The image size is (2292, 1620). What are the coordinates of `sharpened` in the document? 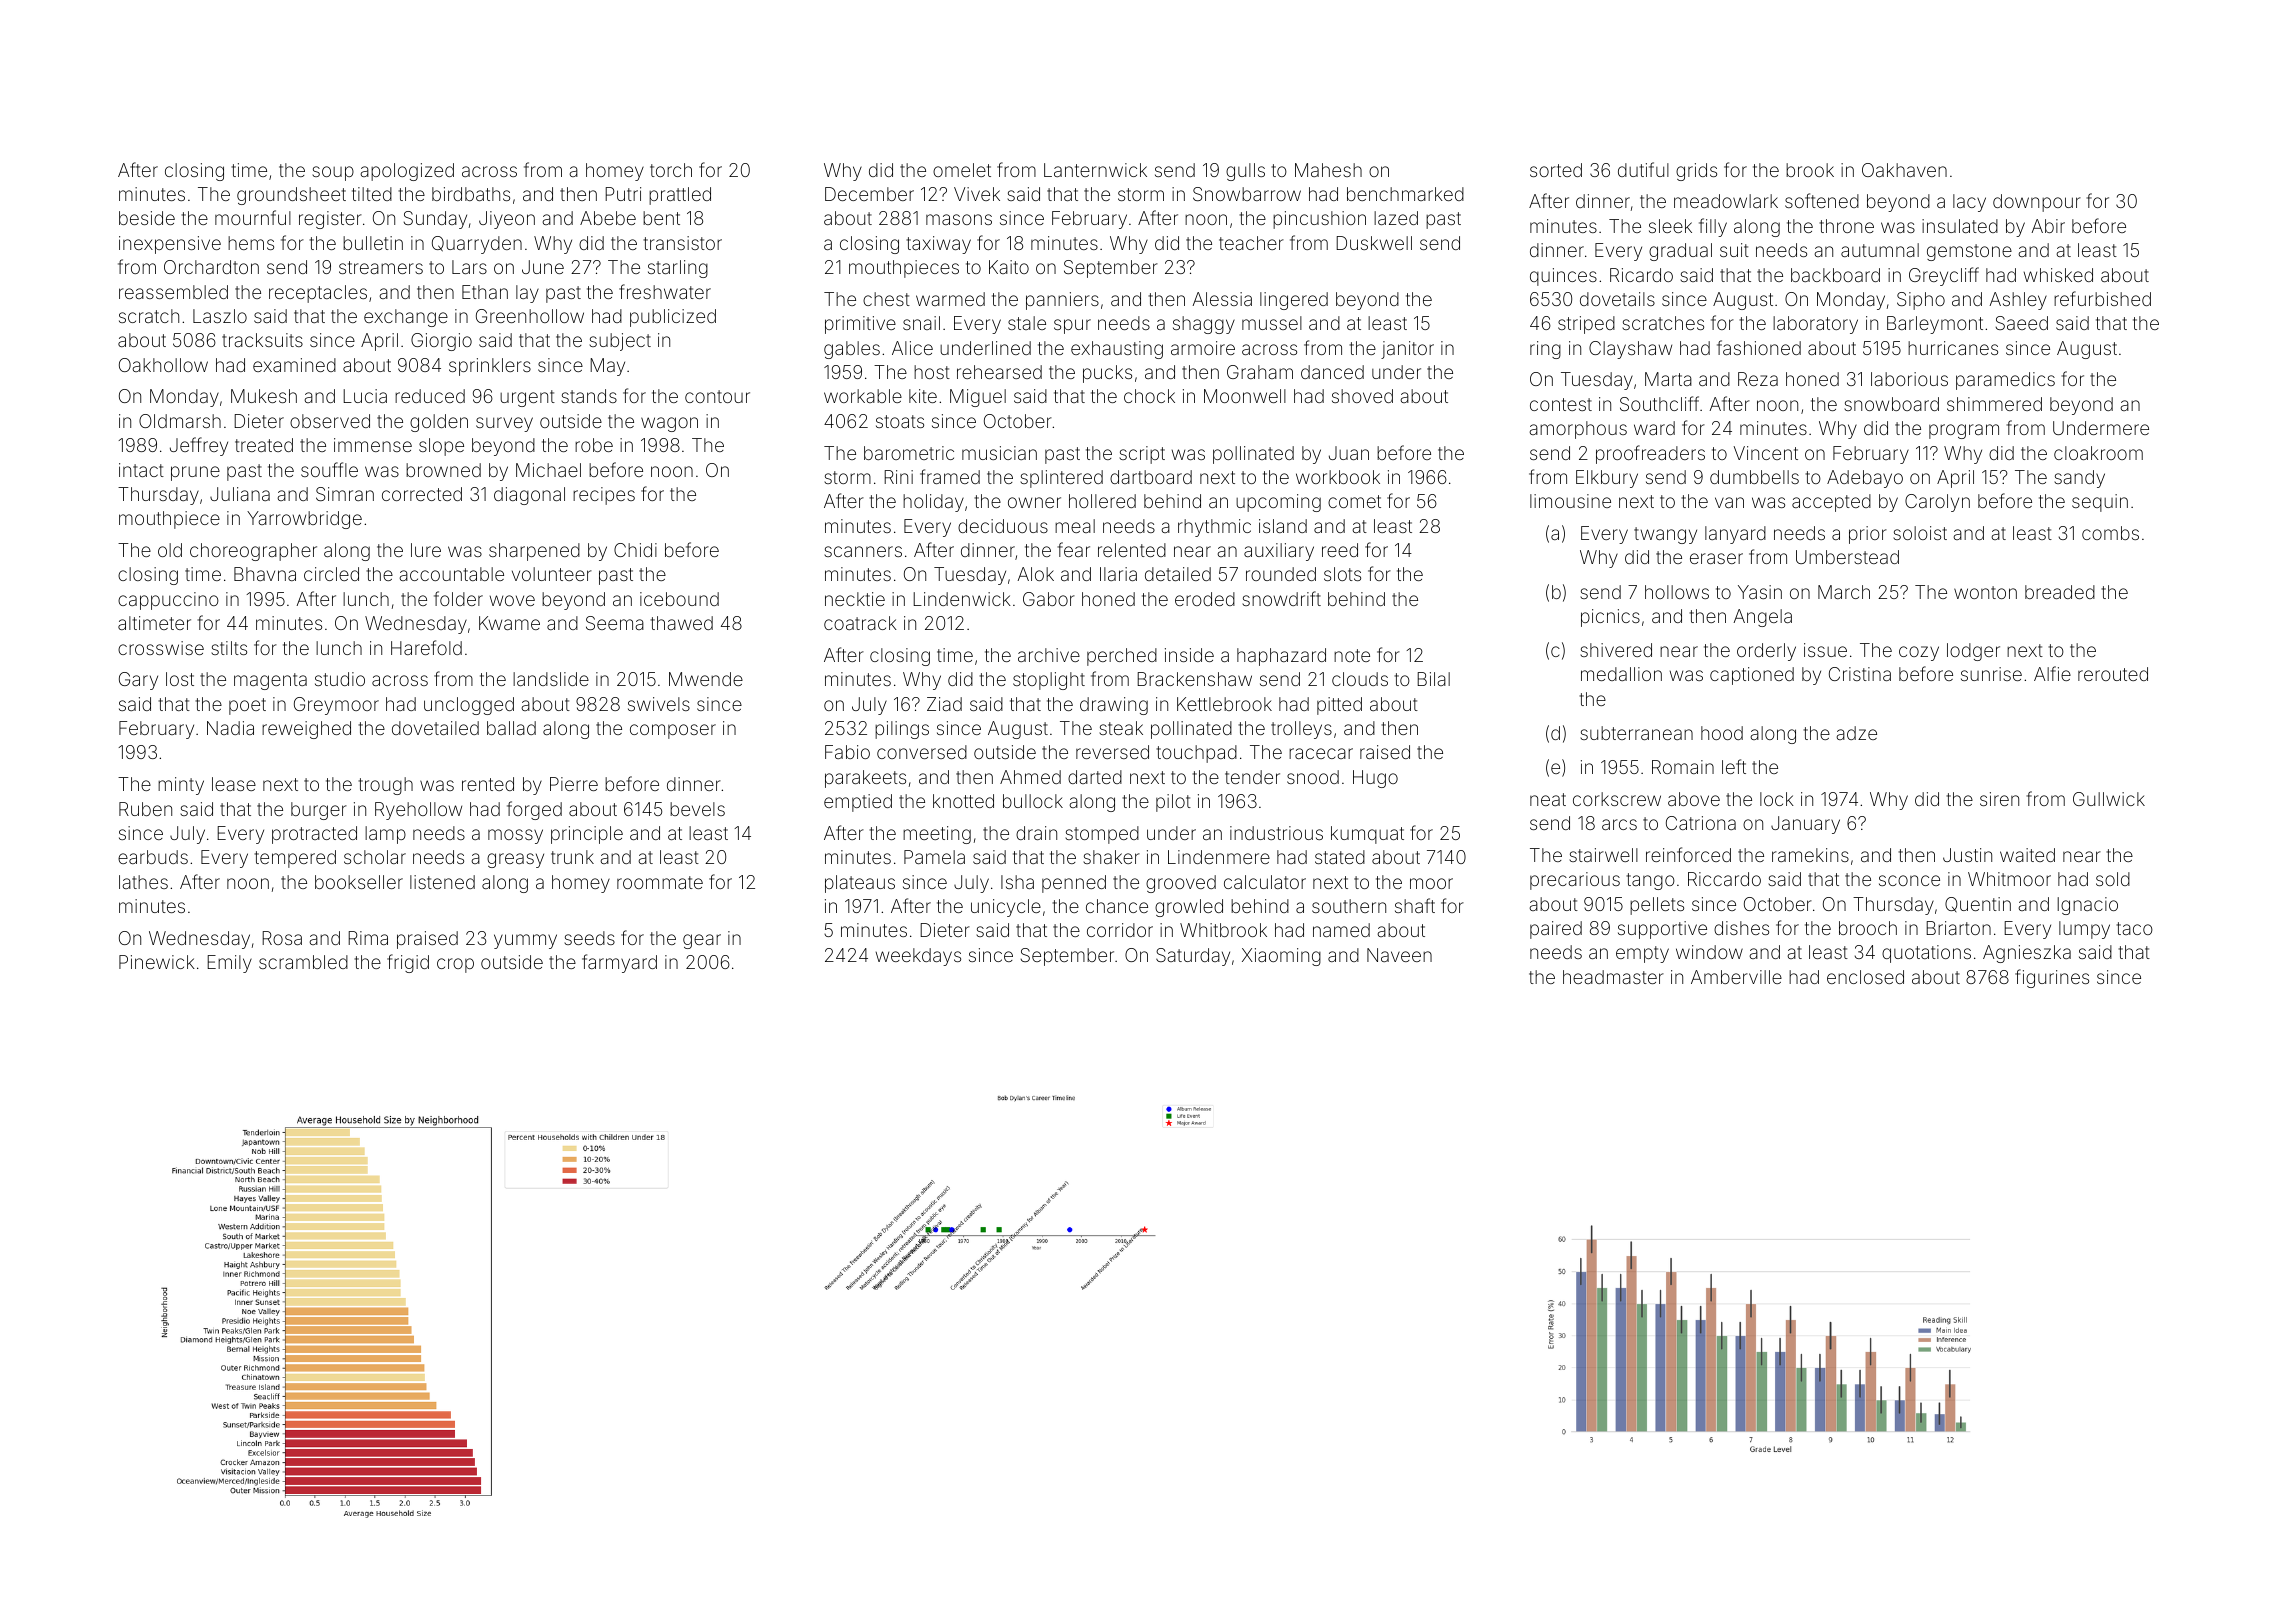 It's located at (534, 552).
